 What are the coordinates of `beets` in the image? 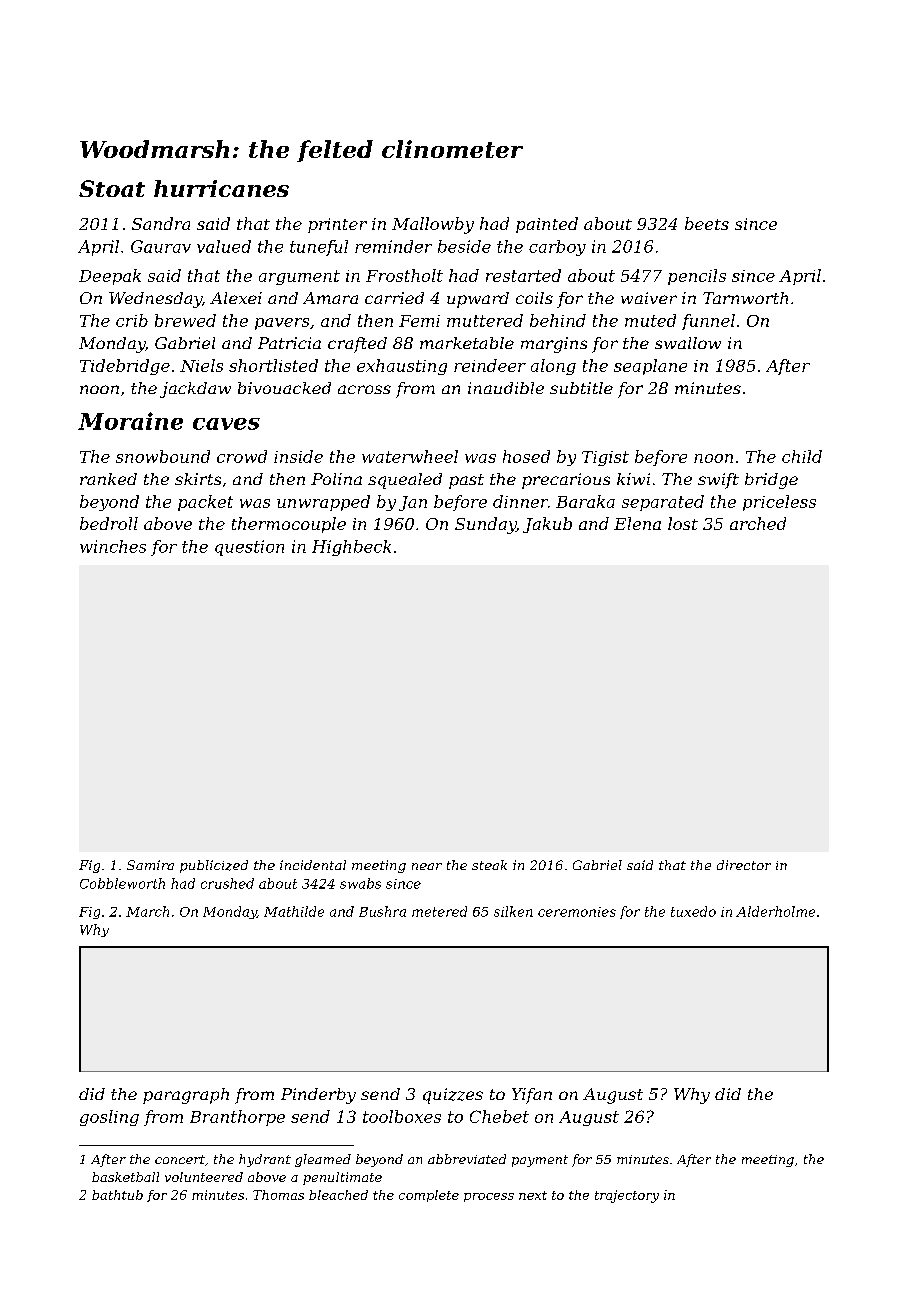 It's located at (707, 223).
